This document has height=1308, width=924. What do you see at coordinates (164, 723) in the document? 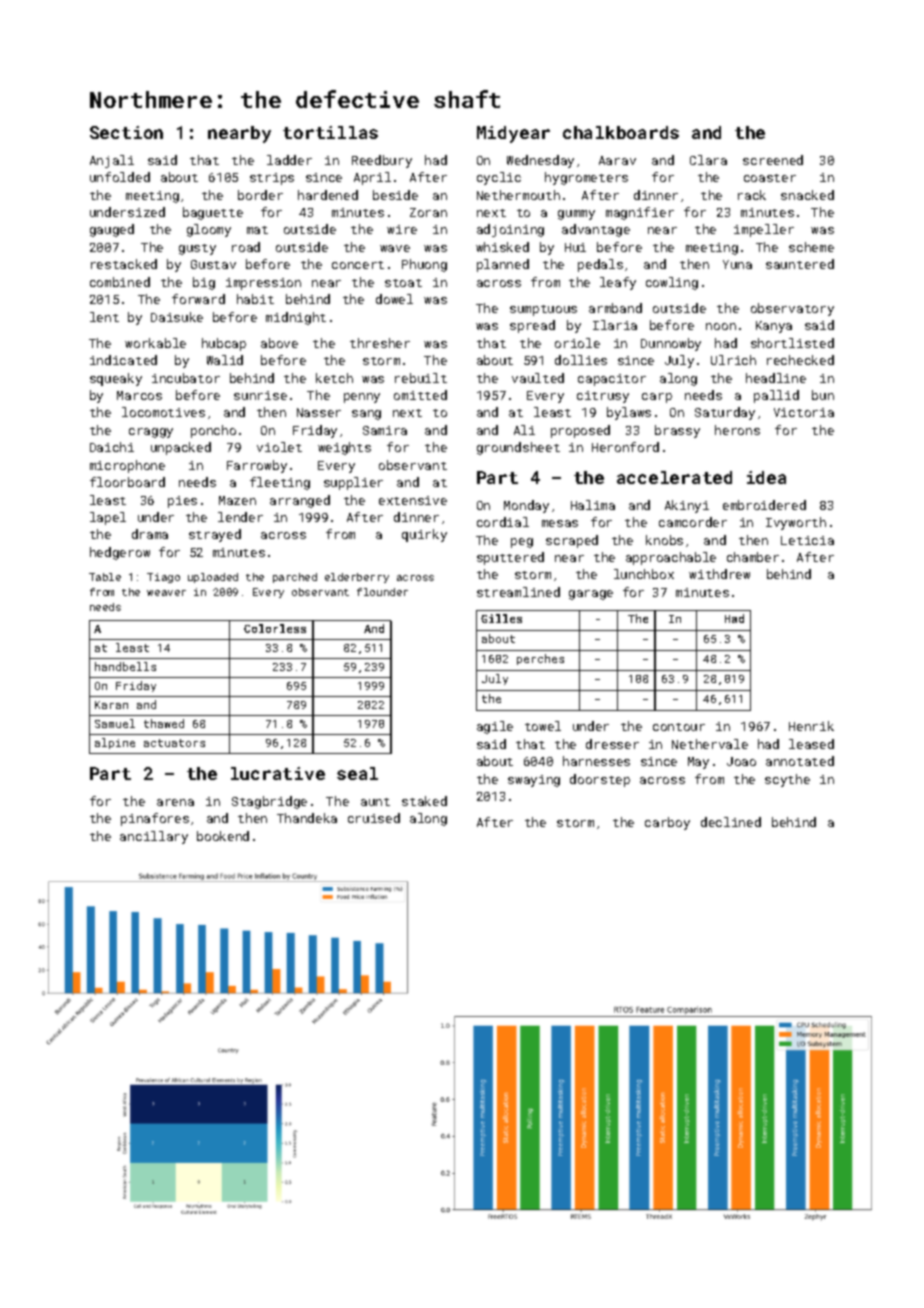
I see `thawed` at bounding box center [164, 723].
